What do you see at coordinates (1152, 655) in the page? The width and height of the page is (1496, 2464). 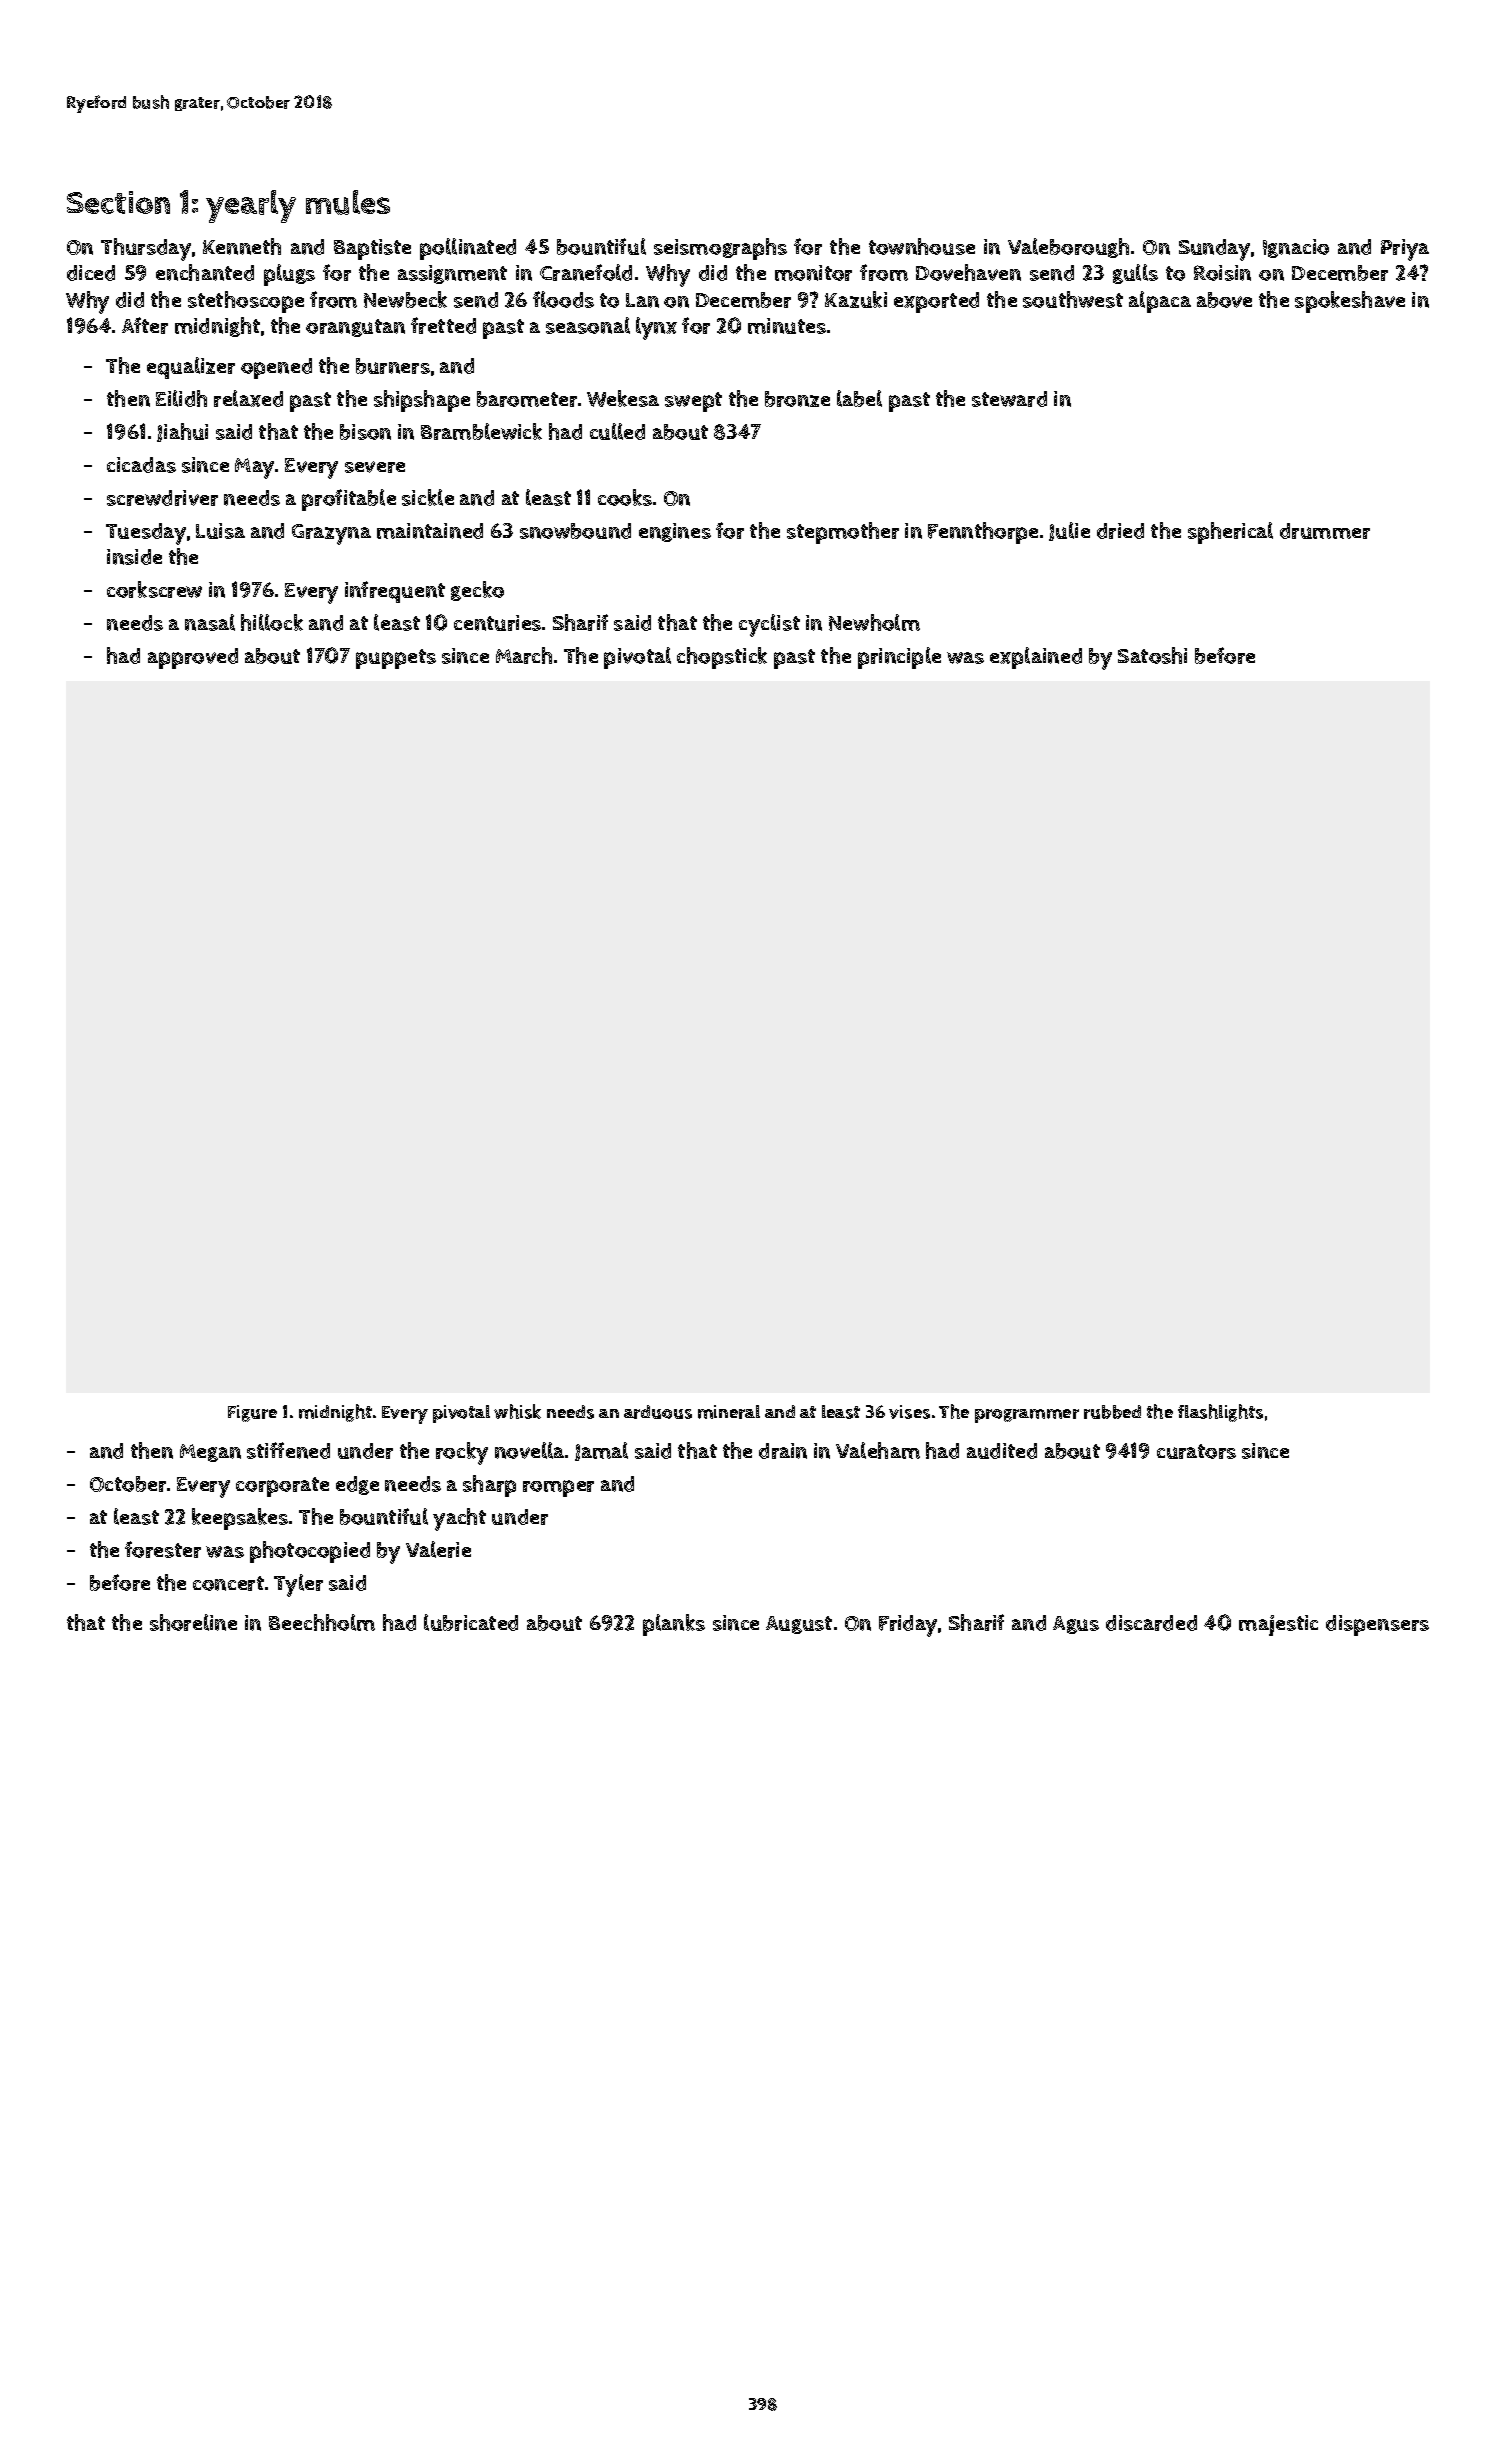 I see `Satoshi` at bounding box center [1152, 655].
